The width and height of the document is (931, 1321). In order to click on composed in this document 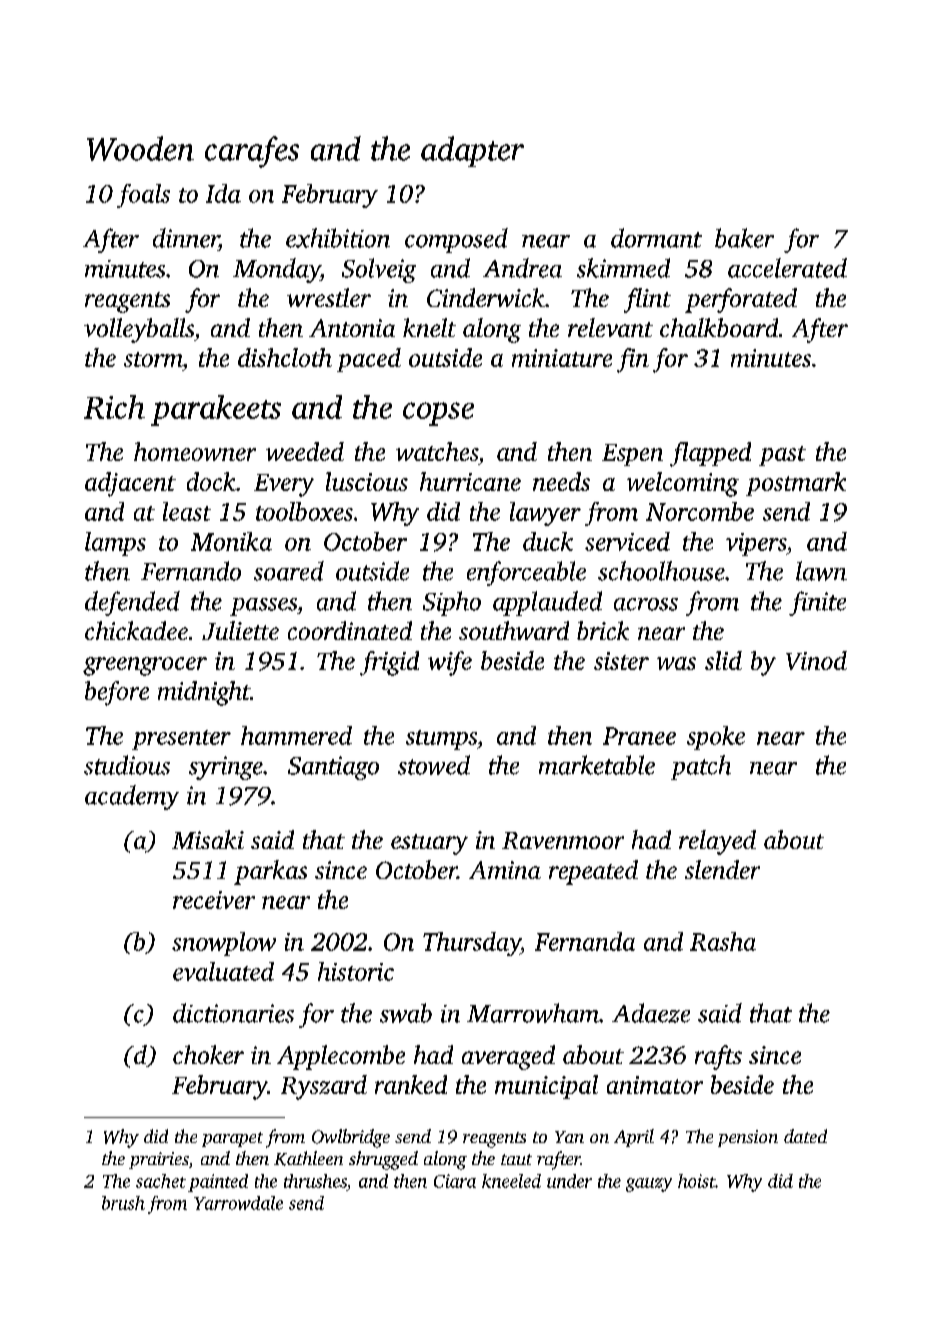, I will do `click(456, 240)`.
